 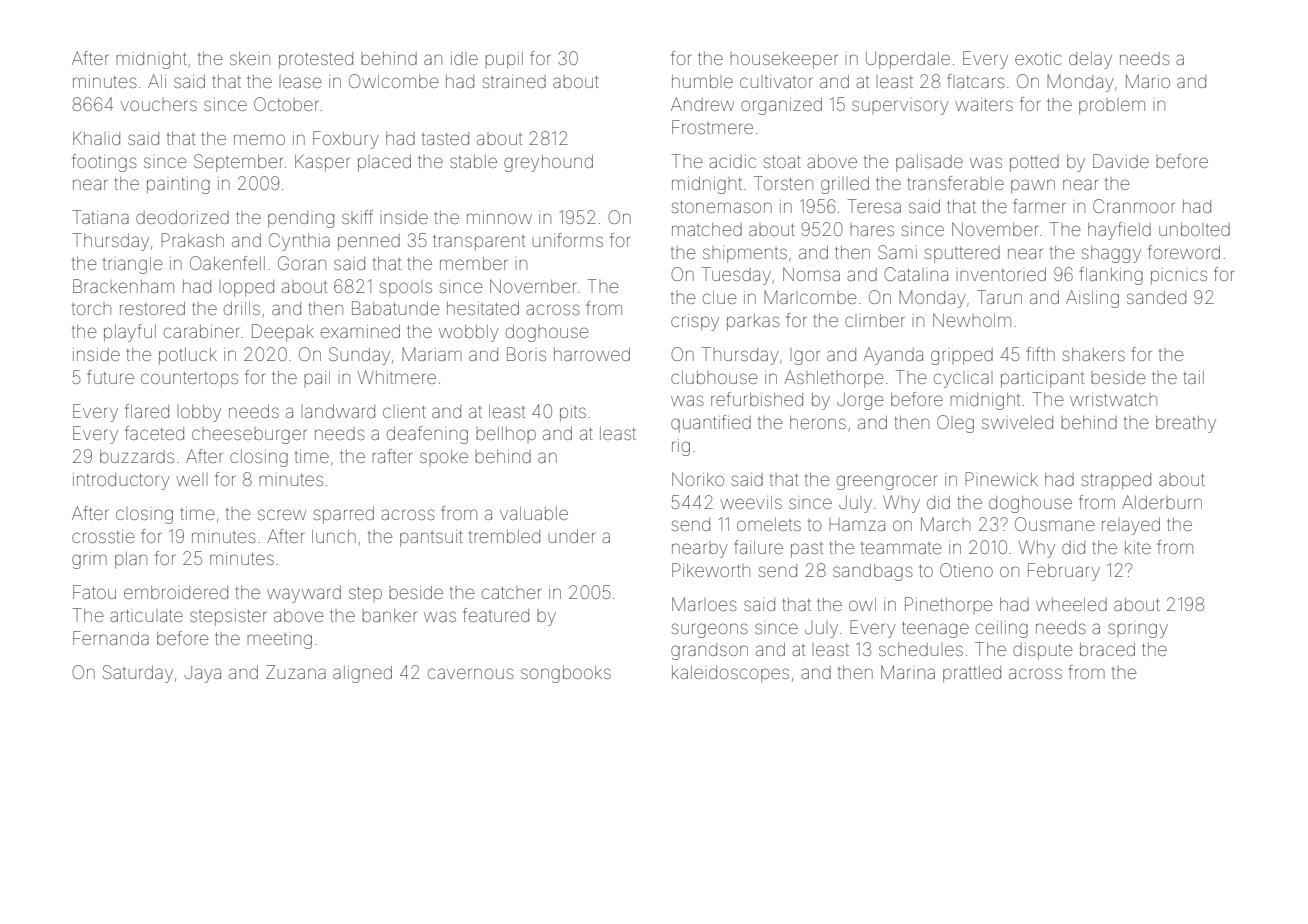 I want to click on footings, so click(x=104, y=163).
